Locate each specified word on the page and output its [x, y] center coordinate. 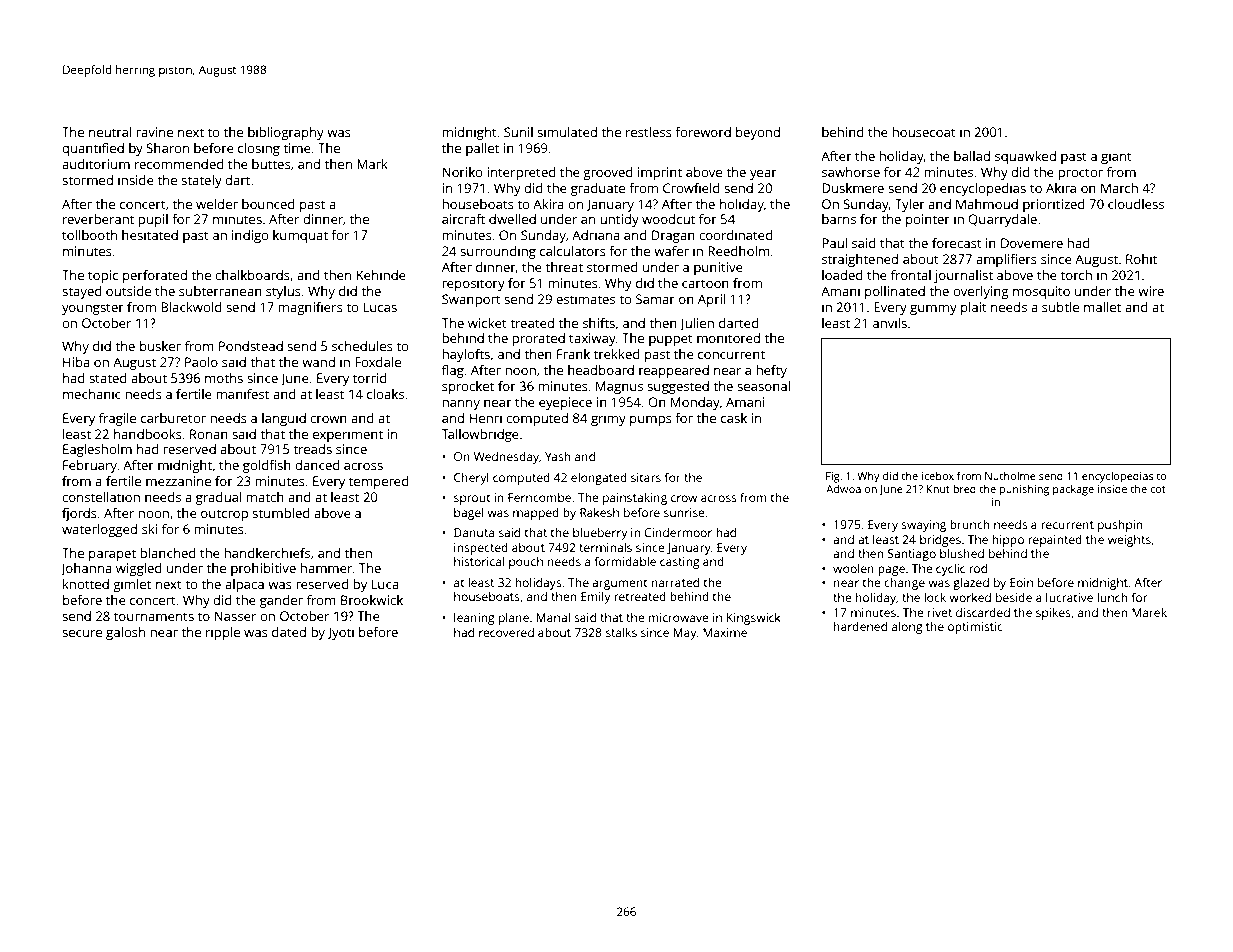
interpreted [521, 173]
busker [160, 346]
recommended [179, 164]
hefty [771, 371]
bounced [268, 204]
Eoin [1021, 582]
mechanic [92, 394]
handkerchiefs [267, 553]
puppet [671, 340]
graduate [598, 189]
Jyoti [340, 633]
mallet [1102, 307]
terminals [605, 547]
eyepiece [565, 403]
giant [1116, 157]
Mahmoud [987, 204]
